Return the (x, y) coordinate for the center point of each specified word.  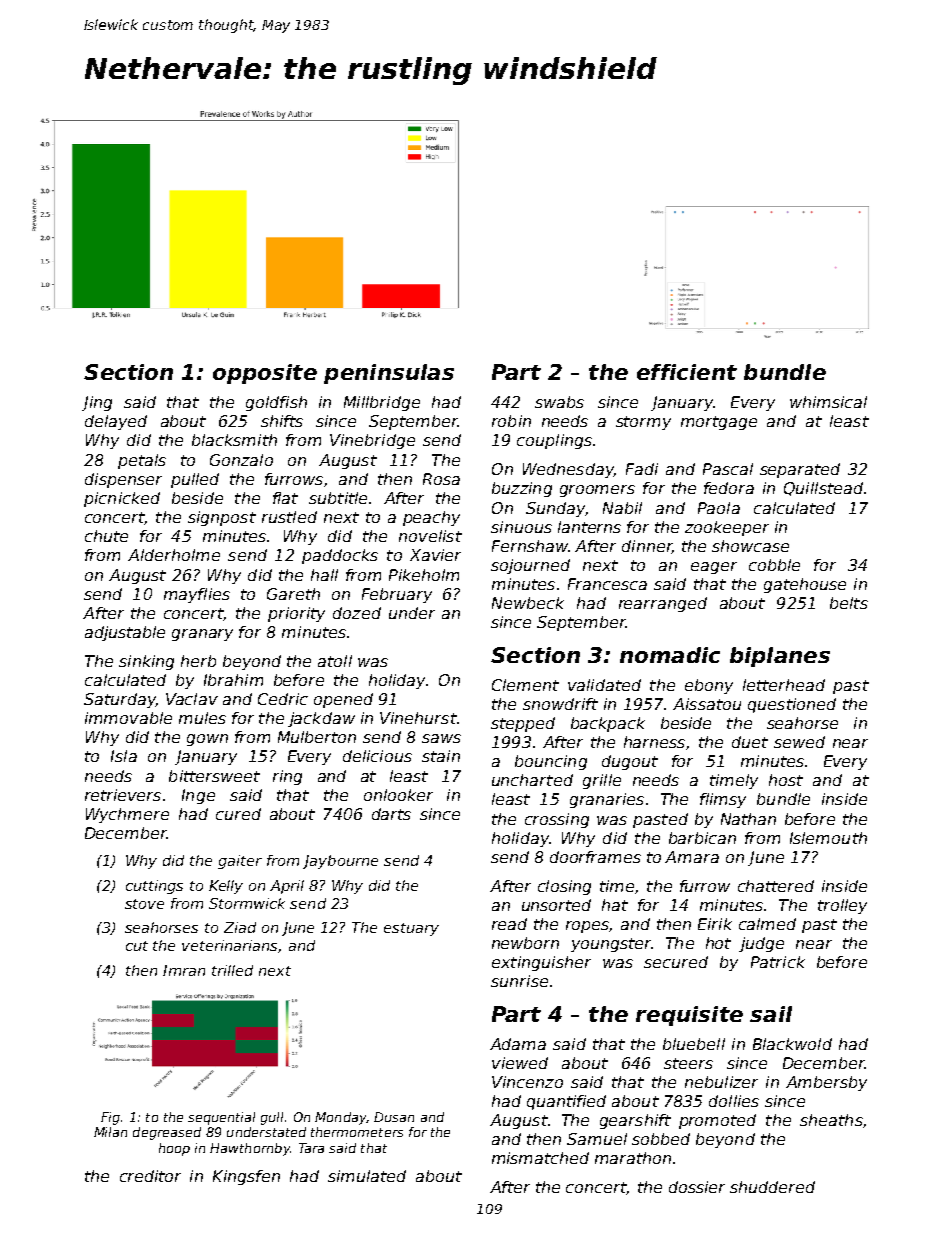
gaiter (240, 862)
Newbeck (528, 603)
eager (714, 568)
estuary (411, 929)
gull (272, 1118)
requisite (689, 1016)
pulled (195, 480)
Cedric (283, 699)
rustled (289, 517)
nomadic (670, 655)
